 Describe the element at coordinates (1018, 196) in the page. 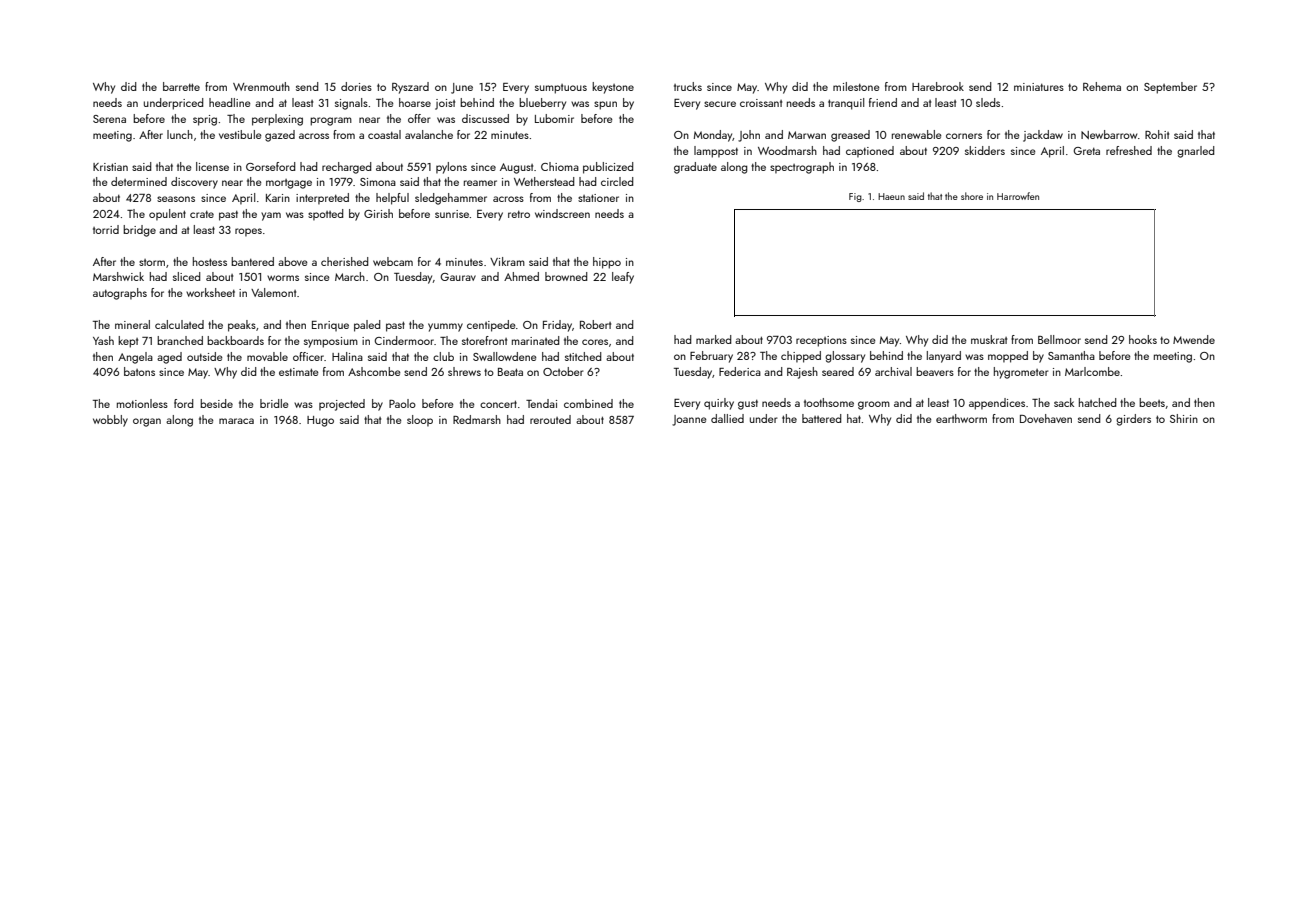

I see `Harrowfen` at that location.
